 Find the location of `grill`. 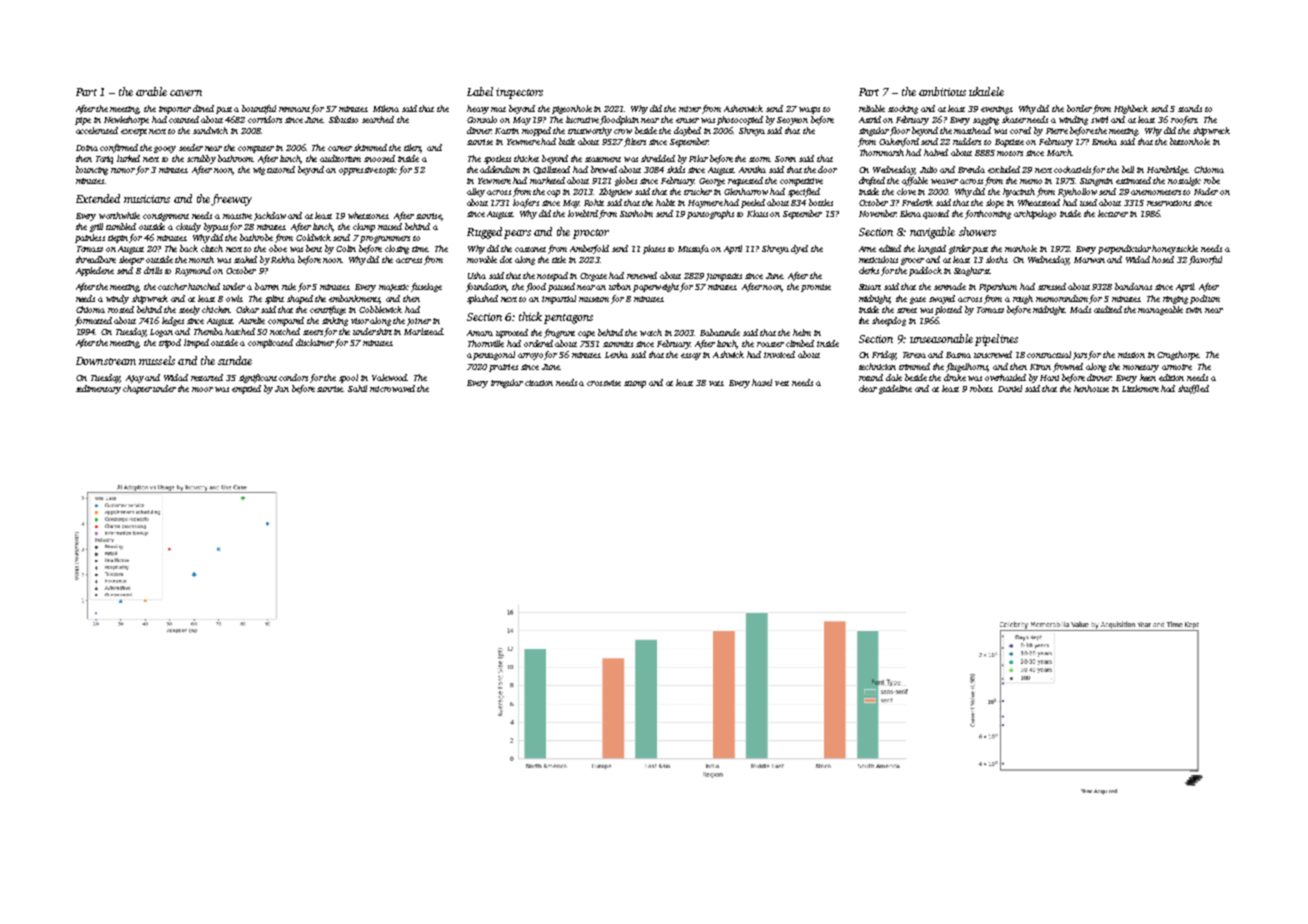

grill is located at coordinates (96, 227).
